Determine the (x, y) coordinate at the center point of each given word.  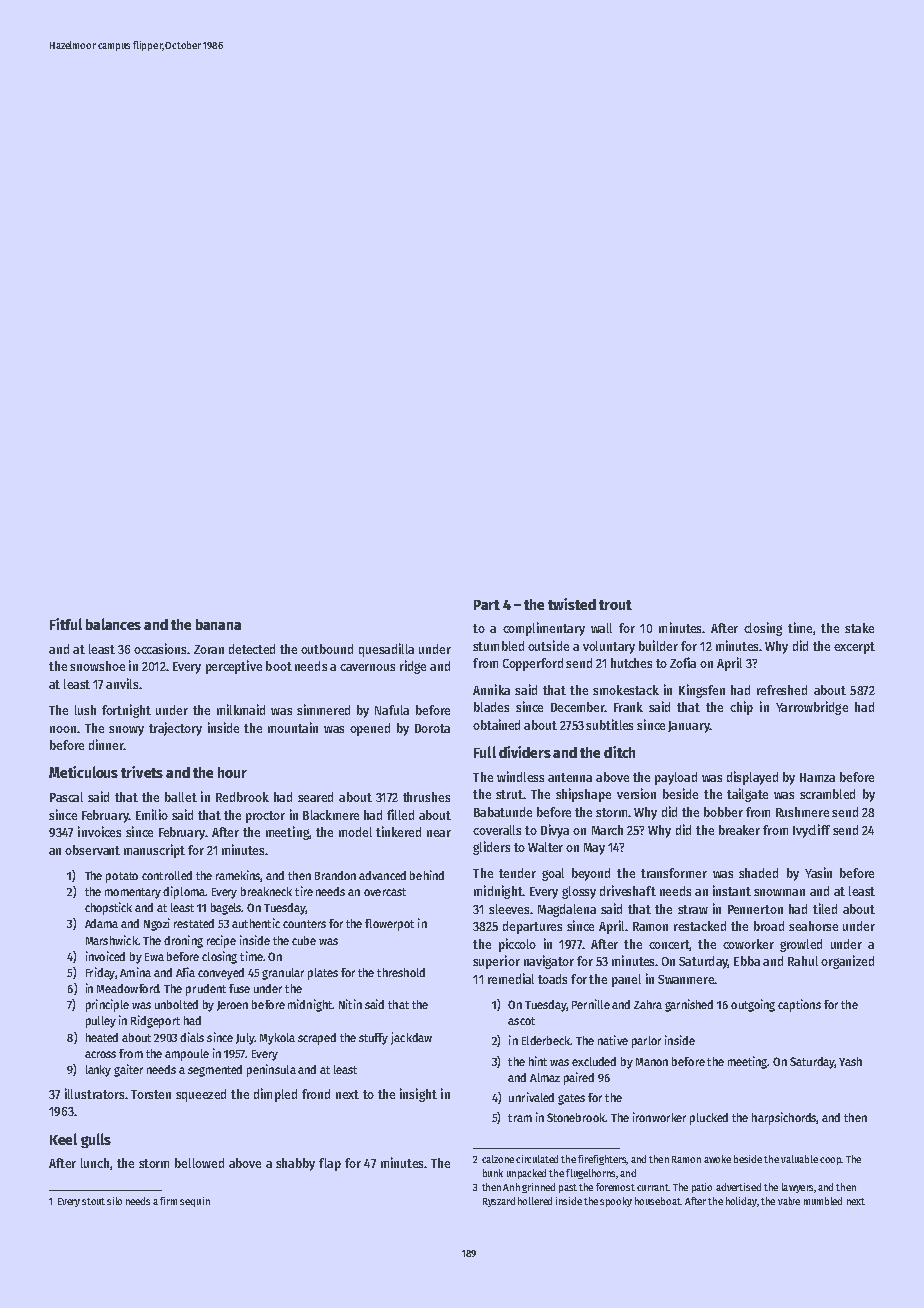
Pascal (66, 797)
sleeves (509, 909)
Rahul (803, 961)
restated (194, 923)
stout (93, 1201)
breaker (739, 830)
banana (218, 624)
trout (615, 605)
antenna (570, 777)
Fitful (66, 624)
